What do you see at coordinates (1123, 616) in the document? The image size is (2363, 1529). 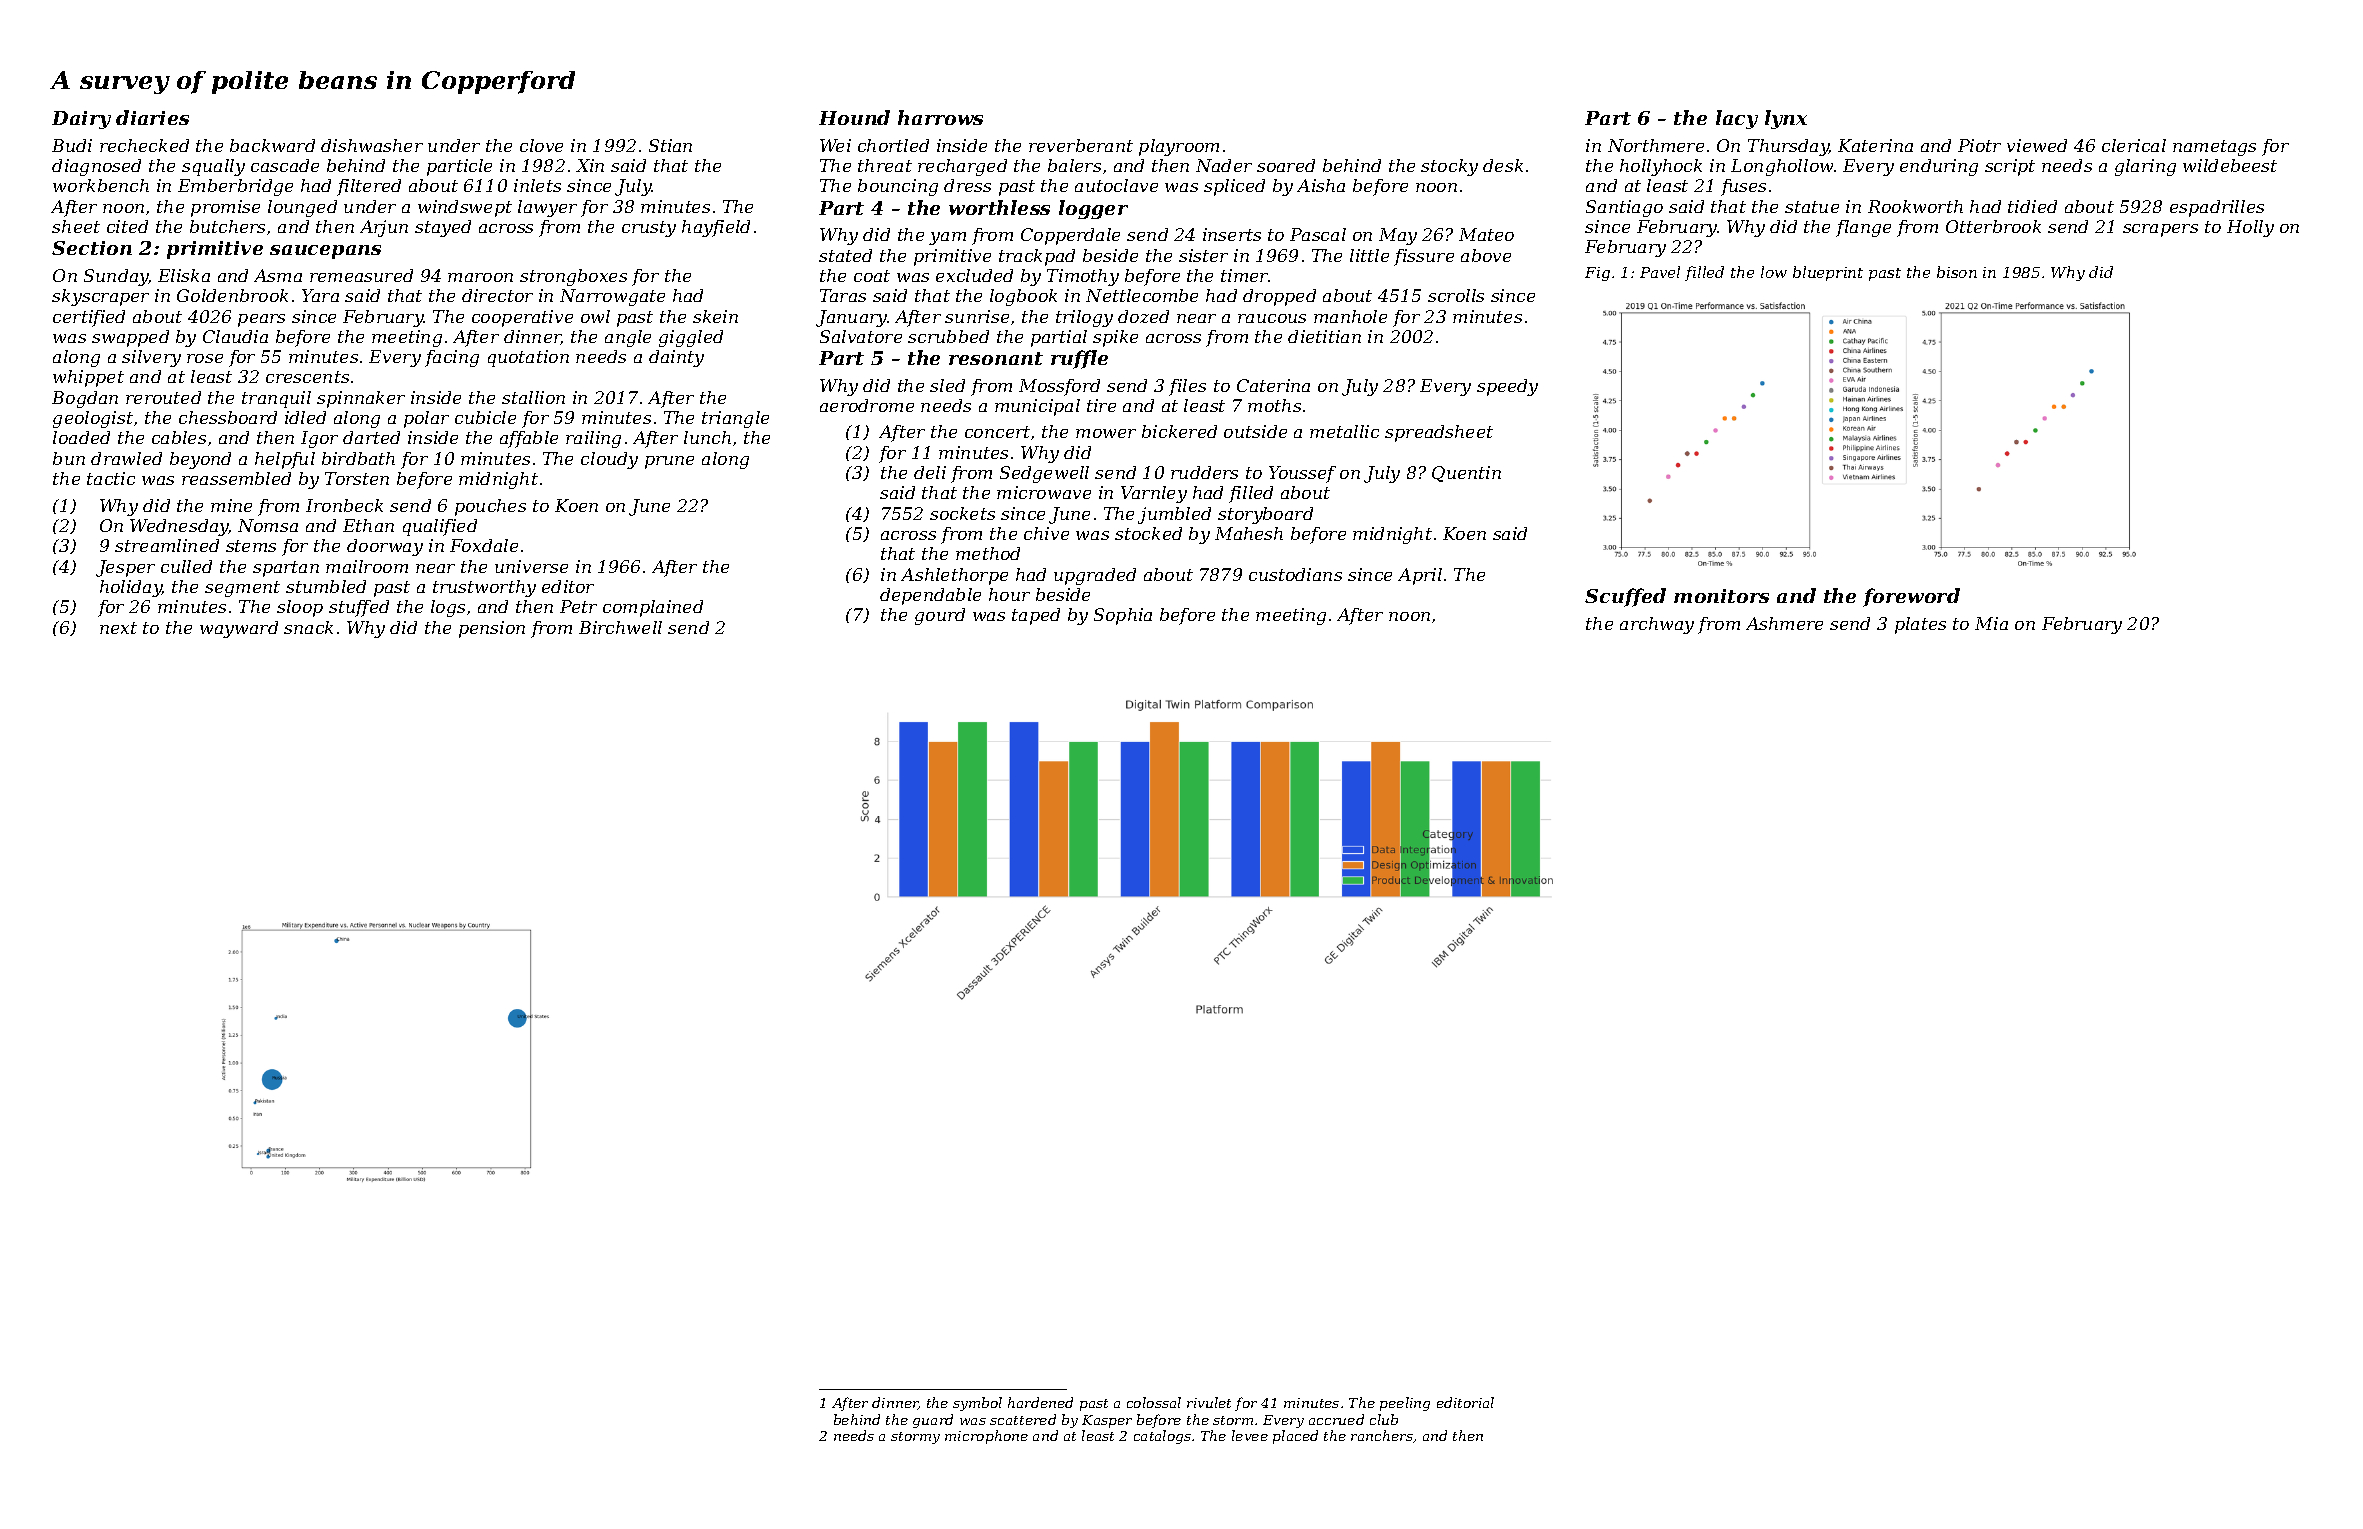 I see `Sophia` at bounding box center [1123, 616].
